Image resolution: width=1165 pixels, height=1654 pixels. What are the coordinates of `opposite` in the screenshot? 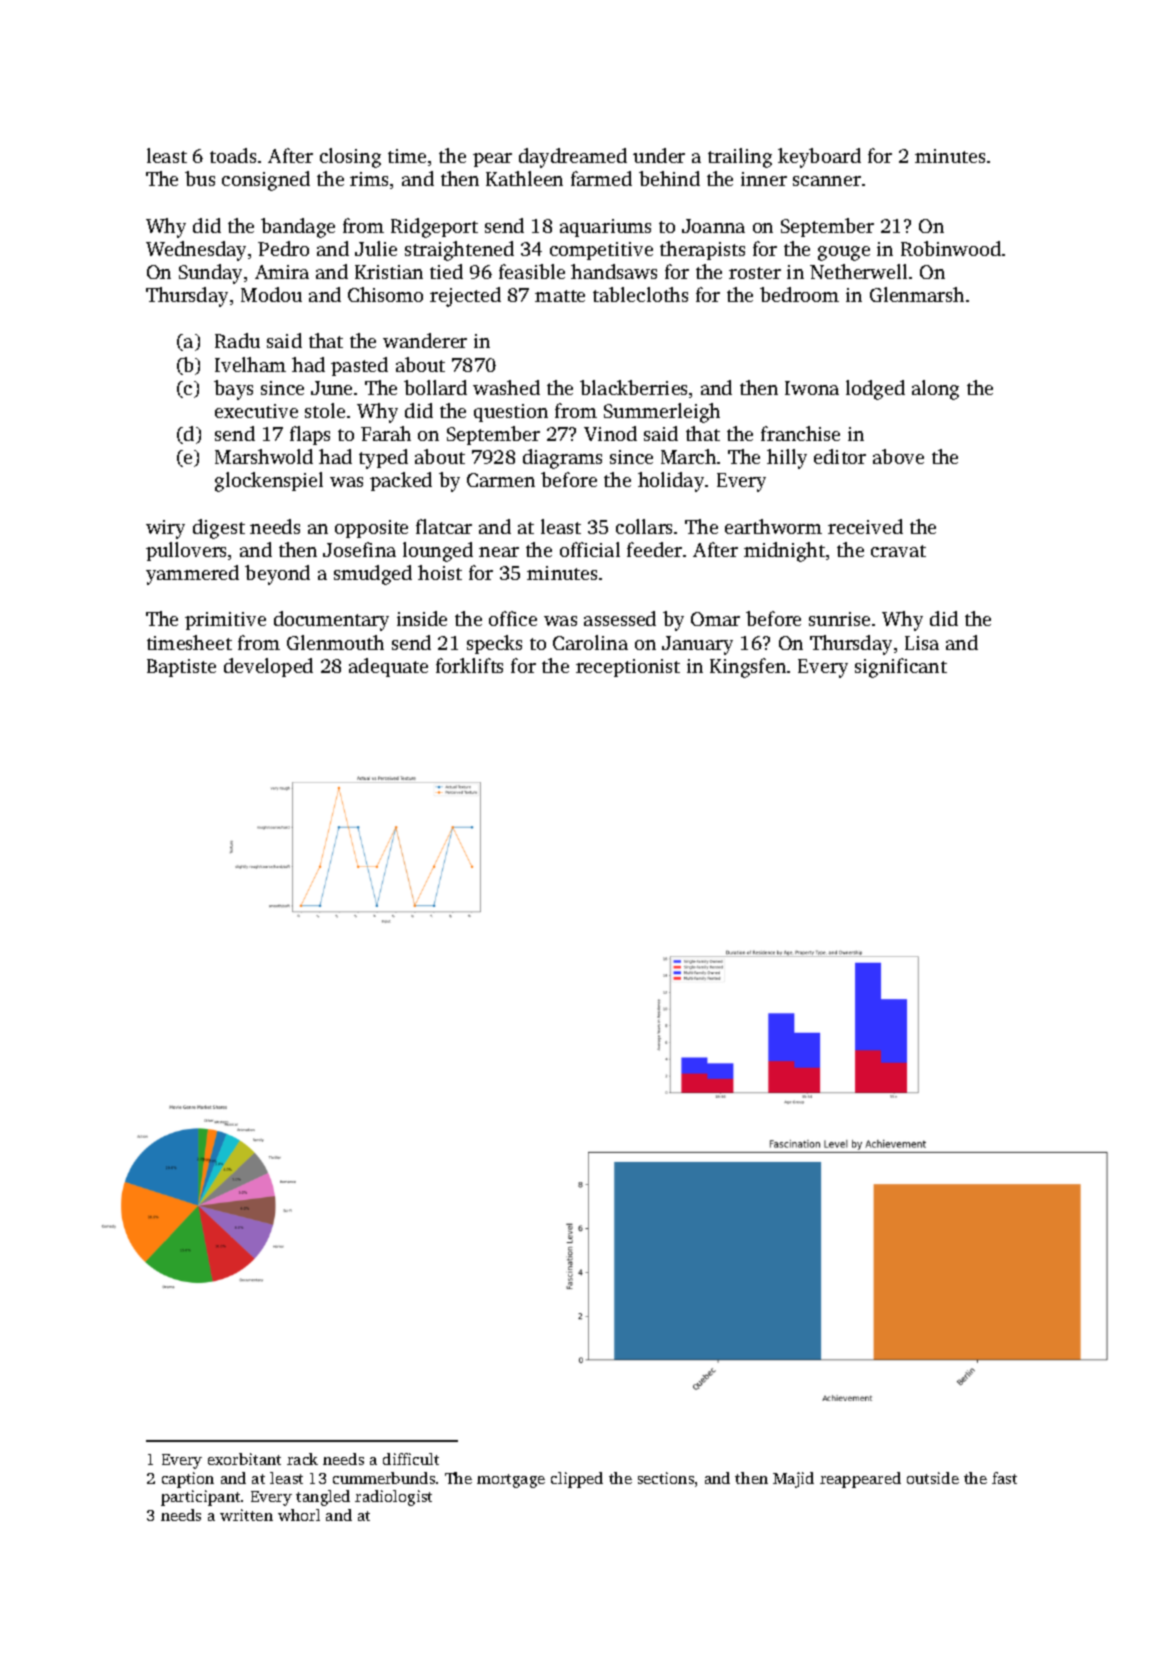 It's located at (371, 529).
